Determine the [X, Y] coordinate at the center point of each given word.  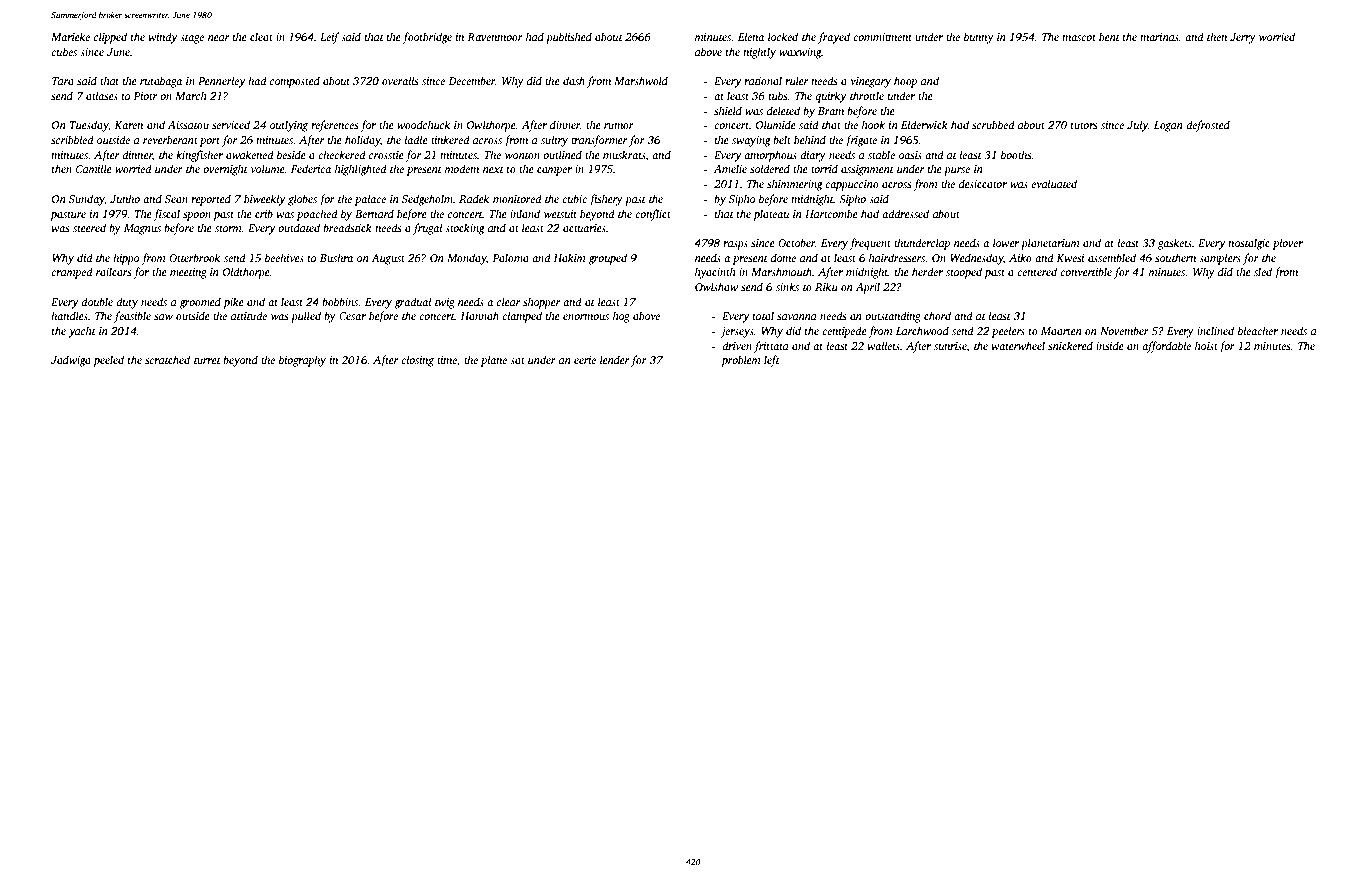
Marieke [70, 36]
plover [1288, 244]
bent [1109, 36]
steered [89, 227]
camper [554, 171]
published [569, 38]
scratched [167, 359]
